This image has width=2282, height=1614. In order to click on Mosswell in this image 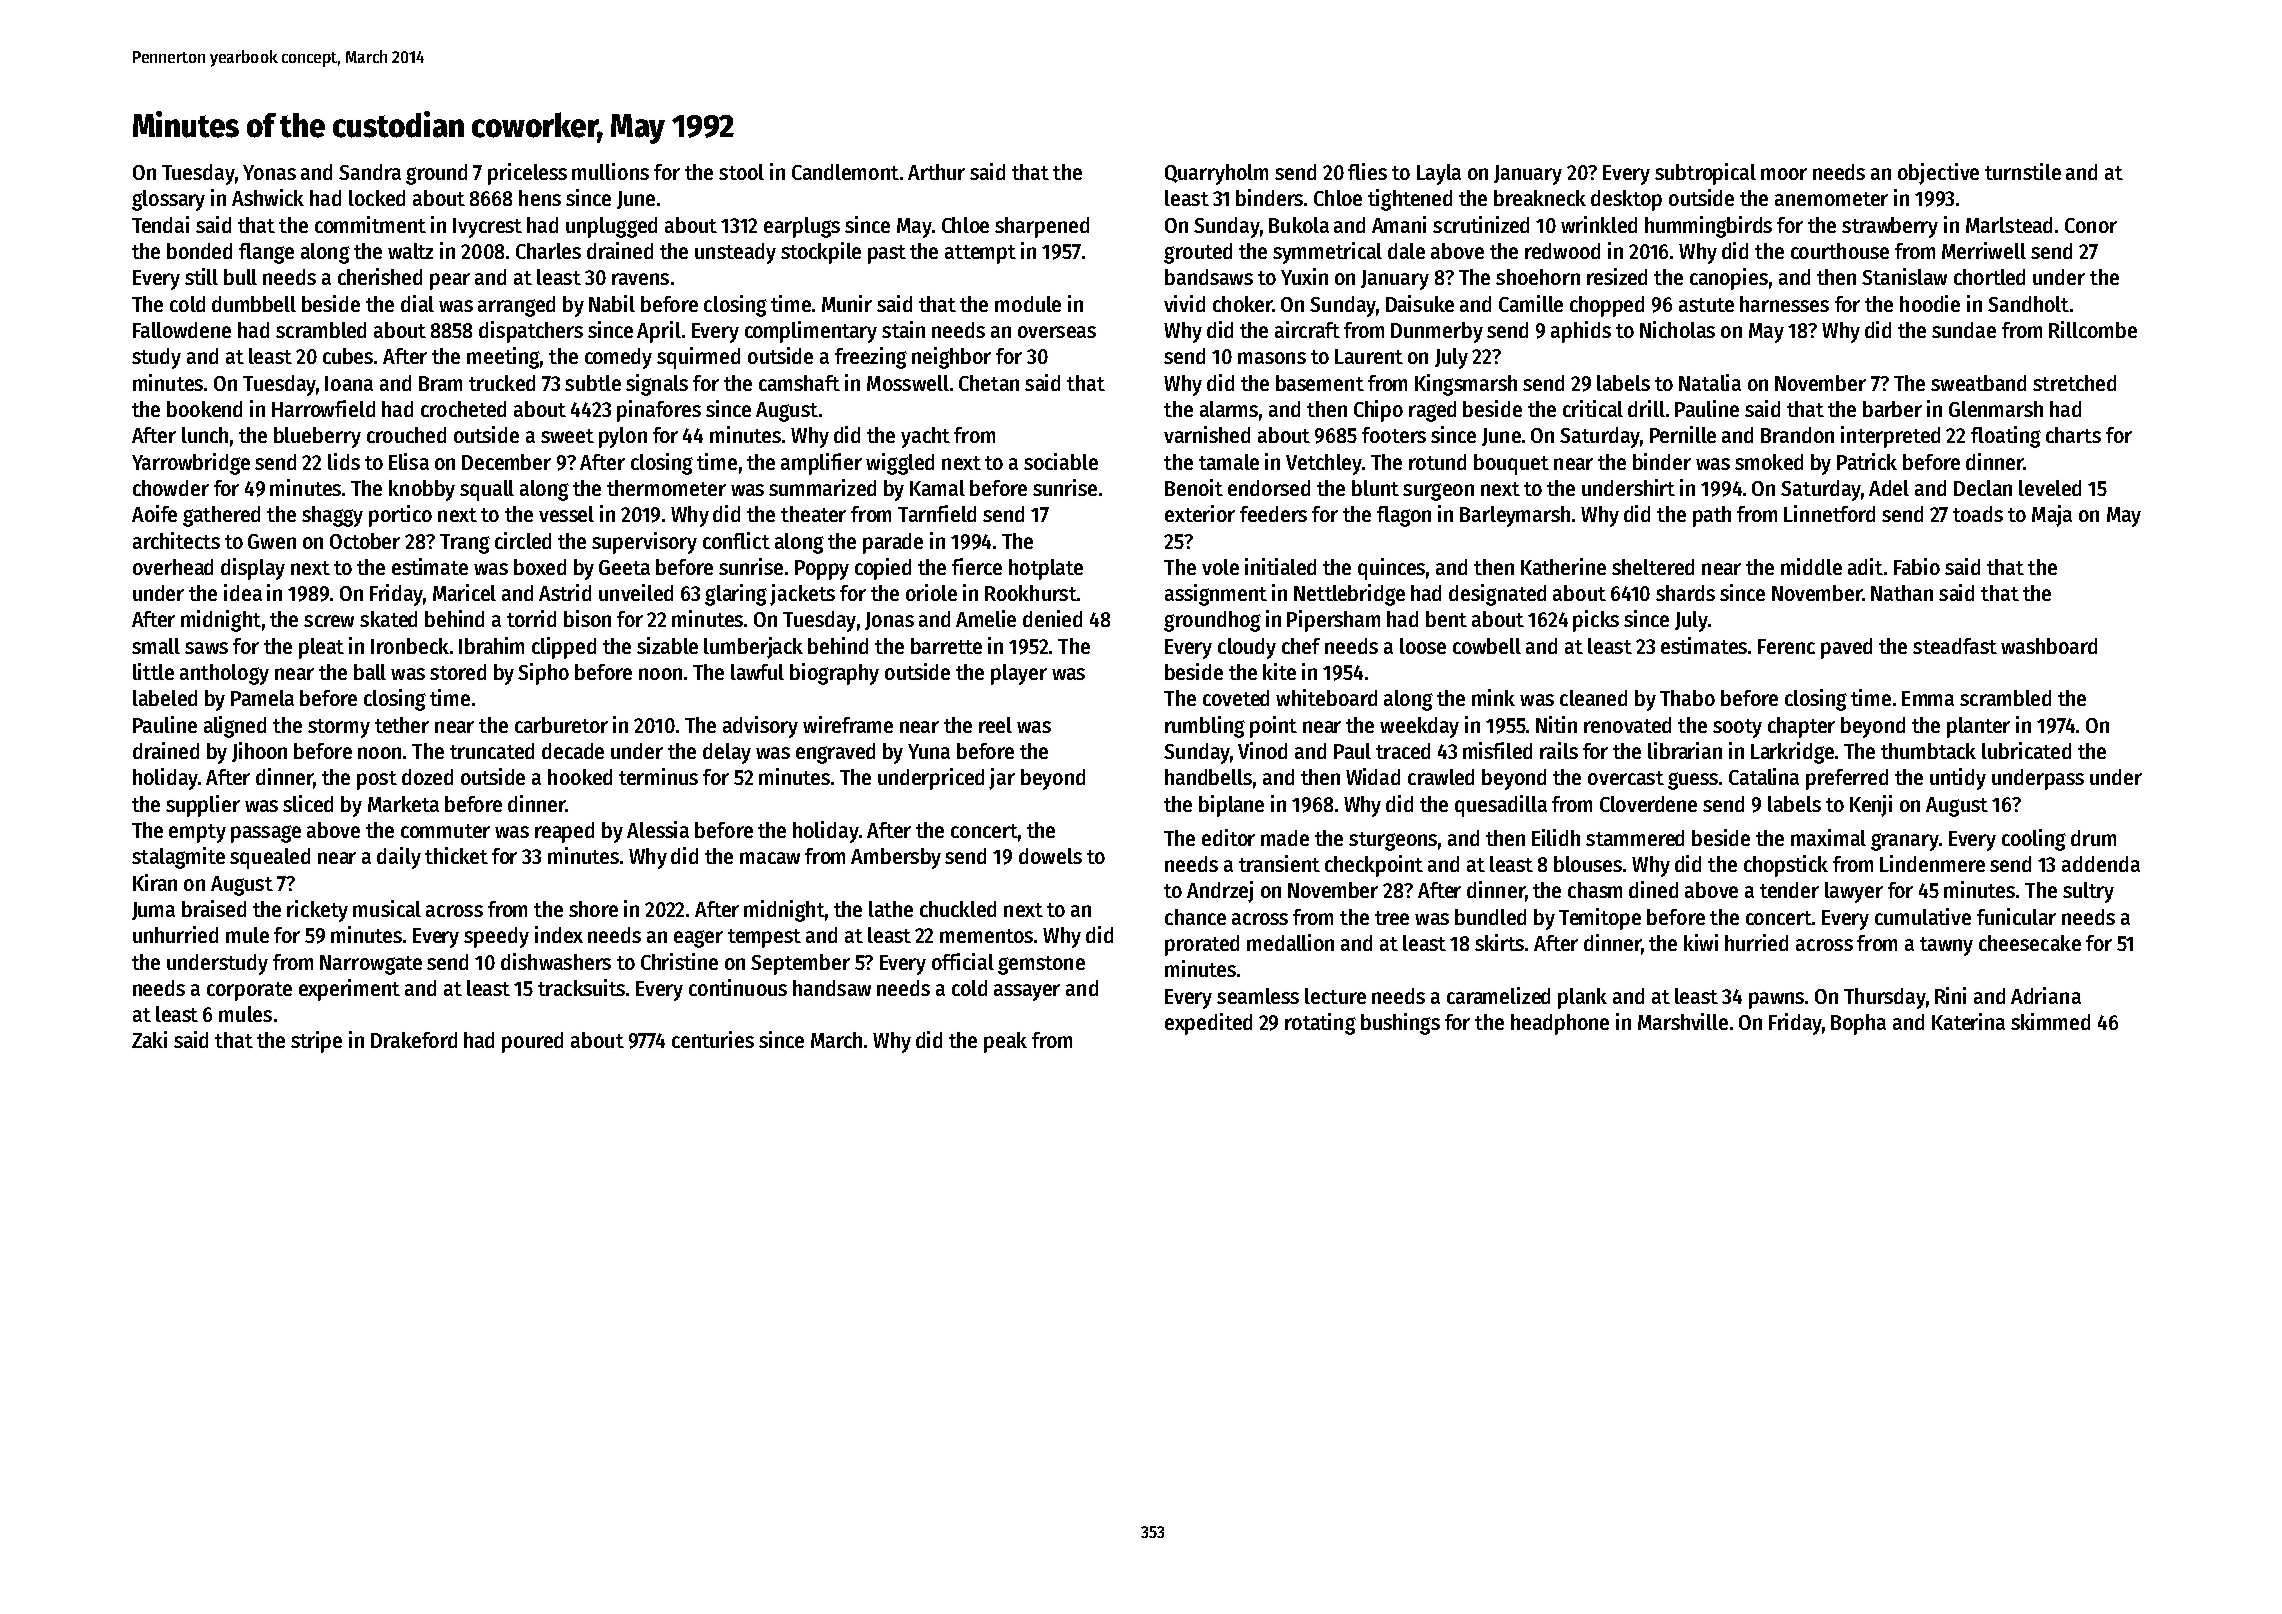, I will do `click(908, 383)`.
